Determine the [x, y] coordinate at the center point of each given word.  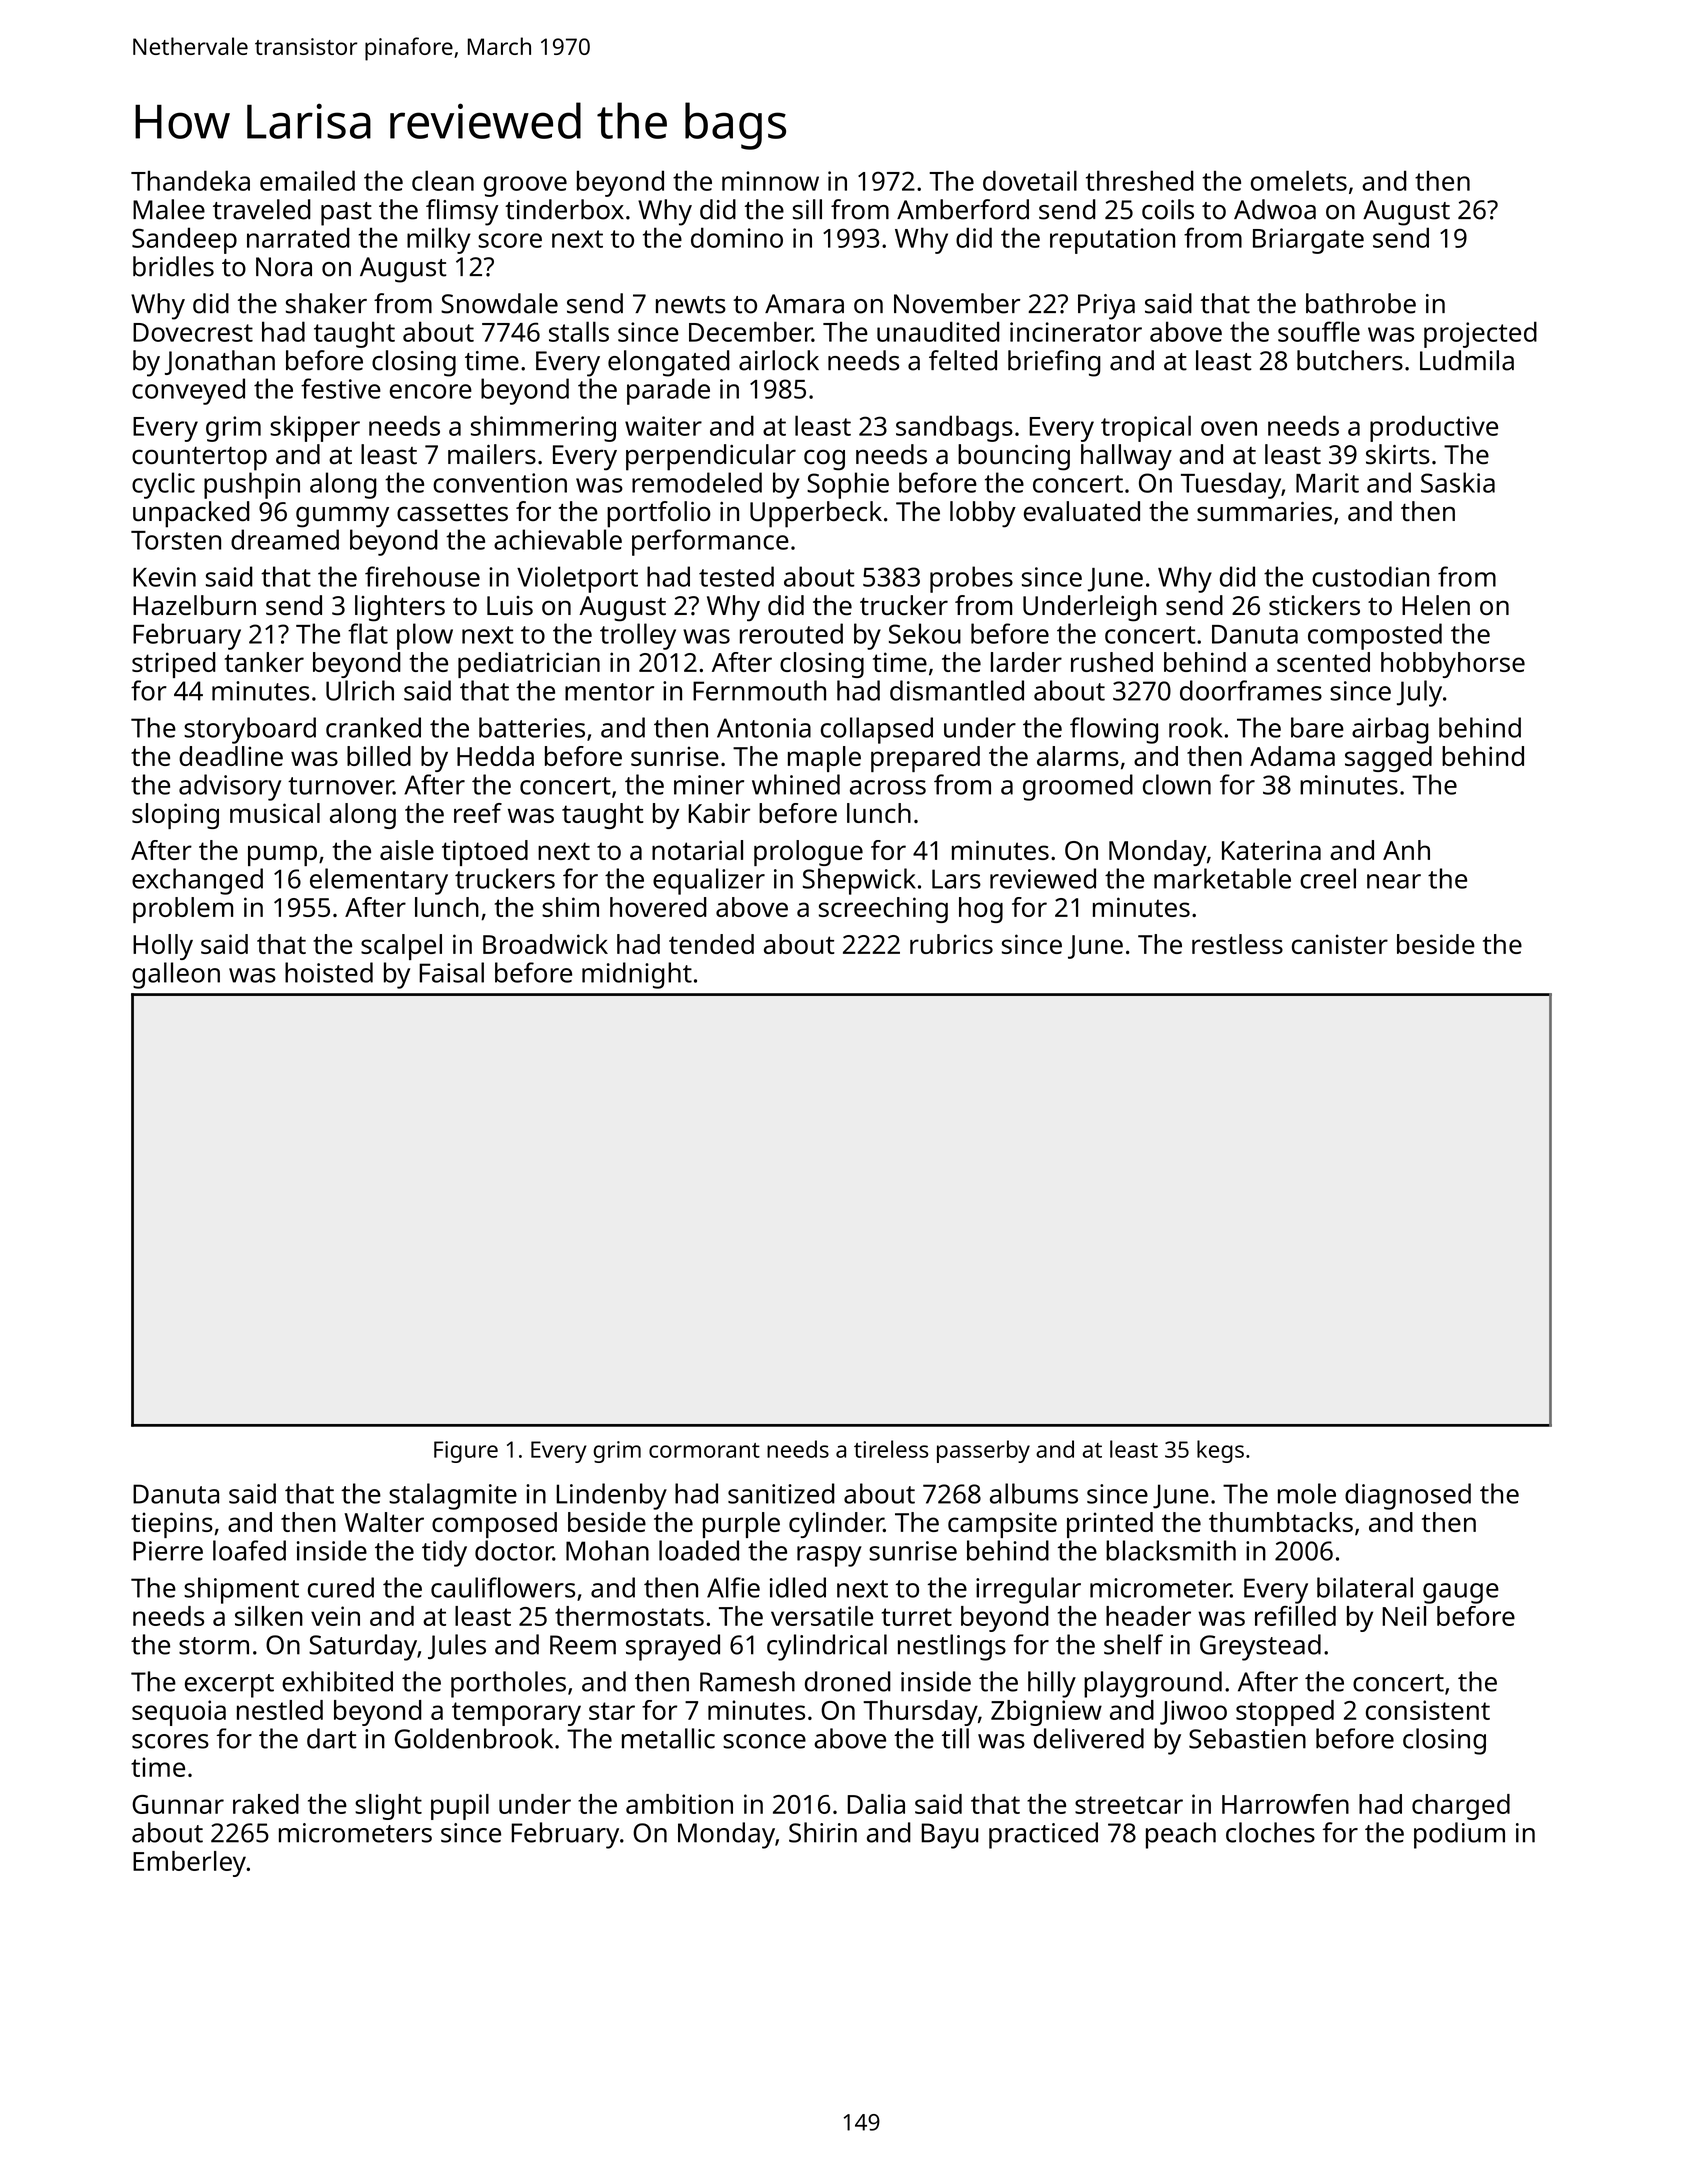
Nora [284, 267]
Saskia [1458, 482]
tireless [891, 1449]
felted [963, 360]
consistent [1428, 1710]
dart [332, 1738]
